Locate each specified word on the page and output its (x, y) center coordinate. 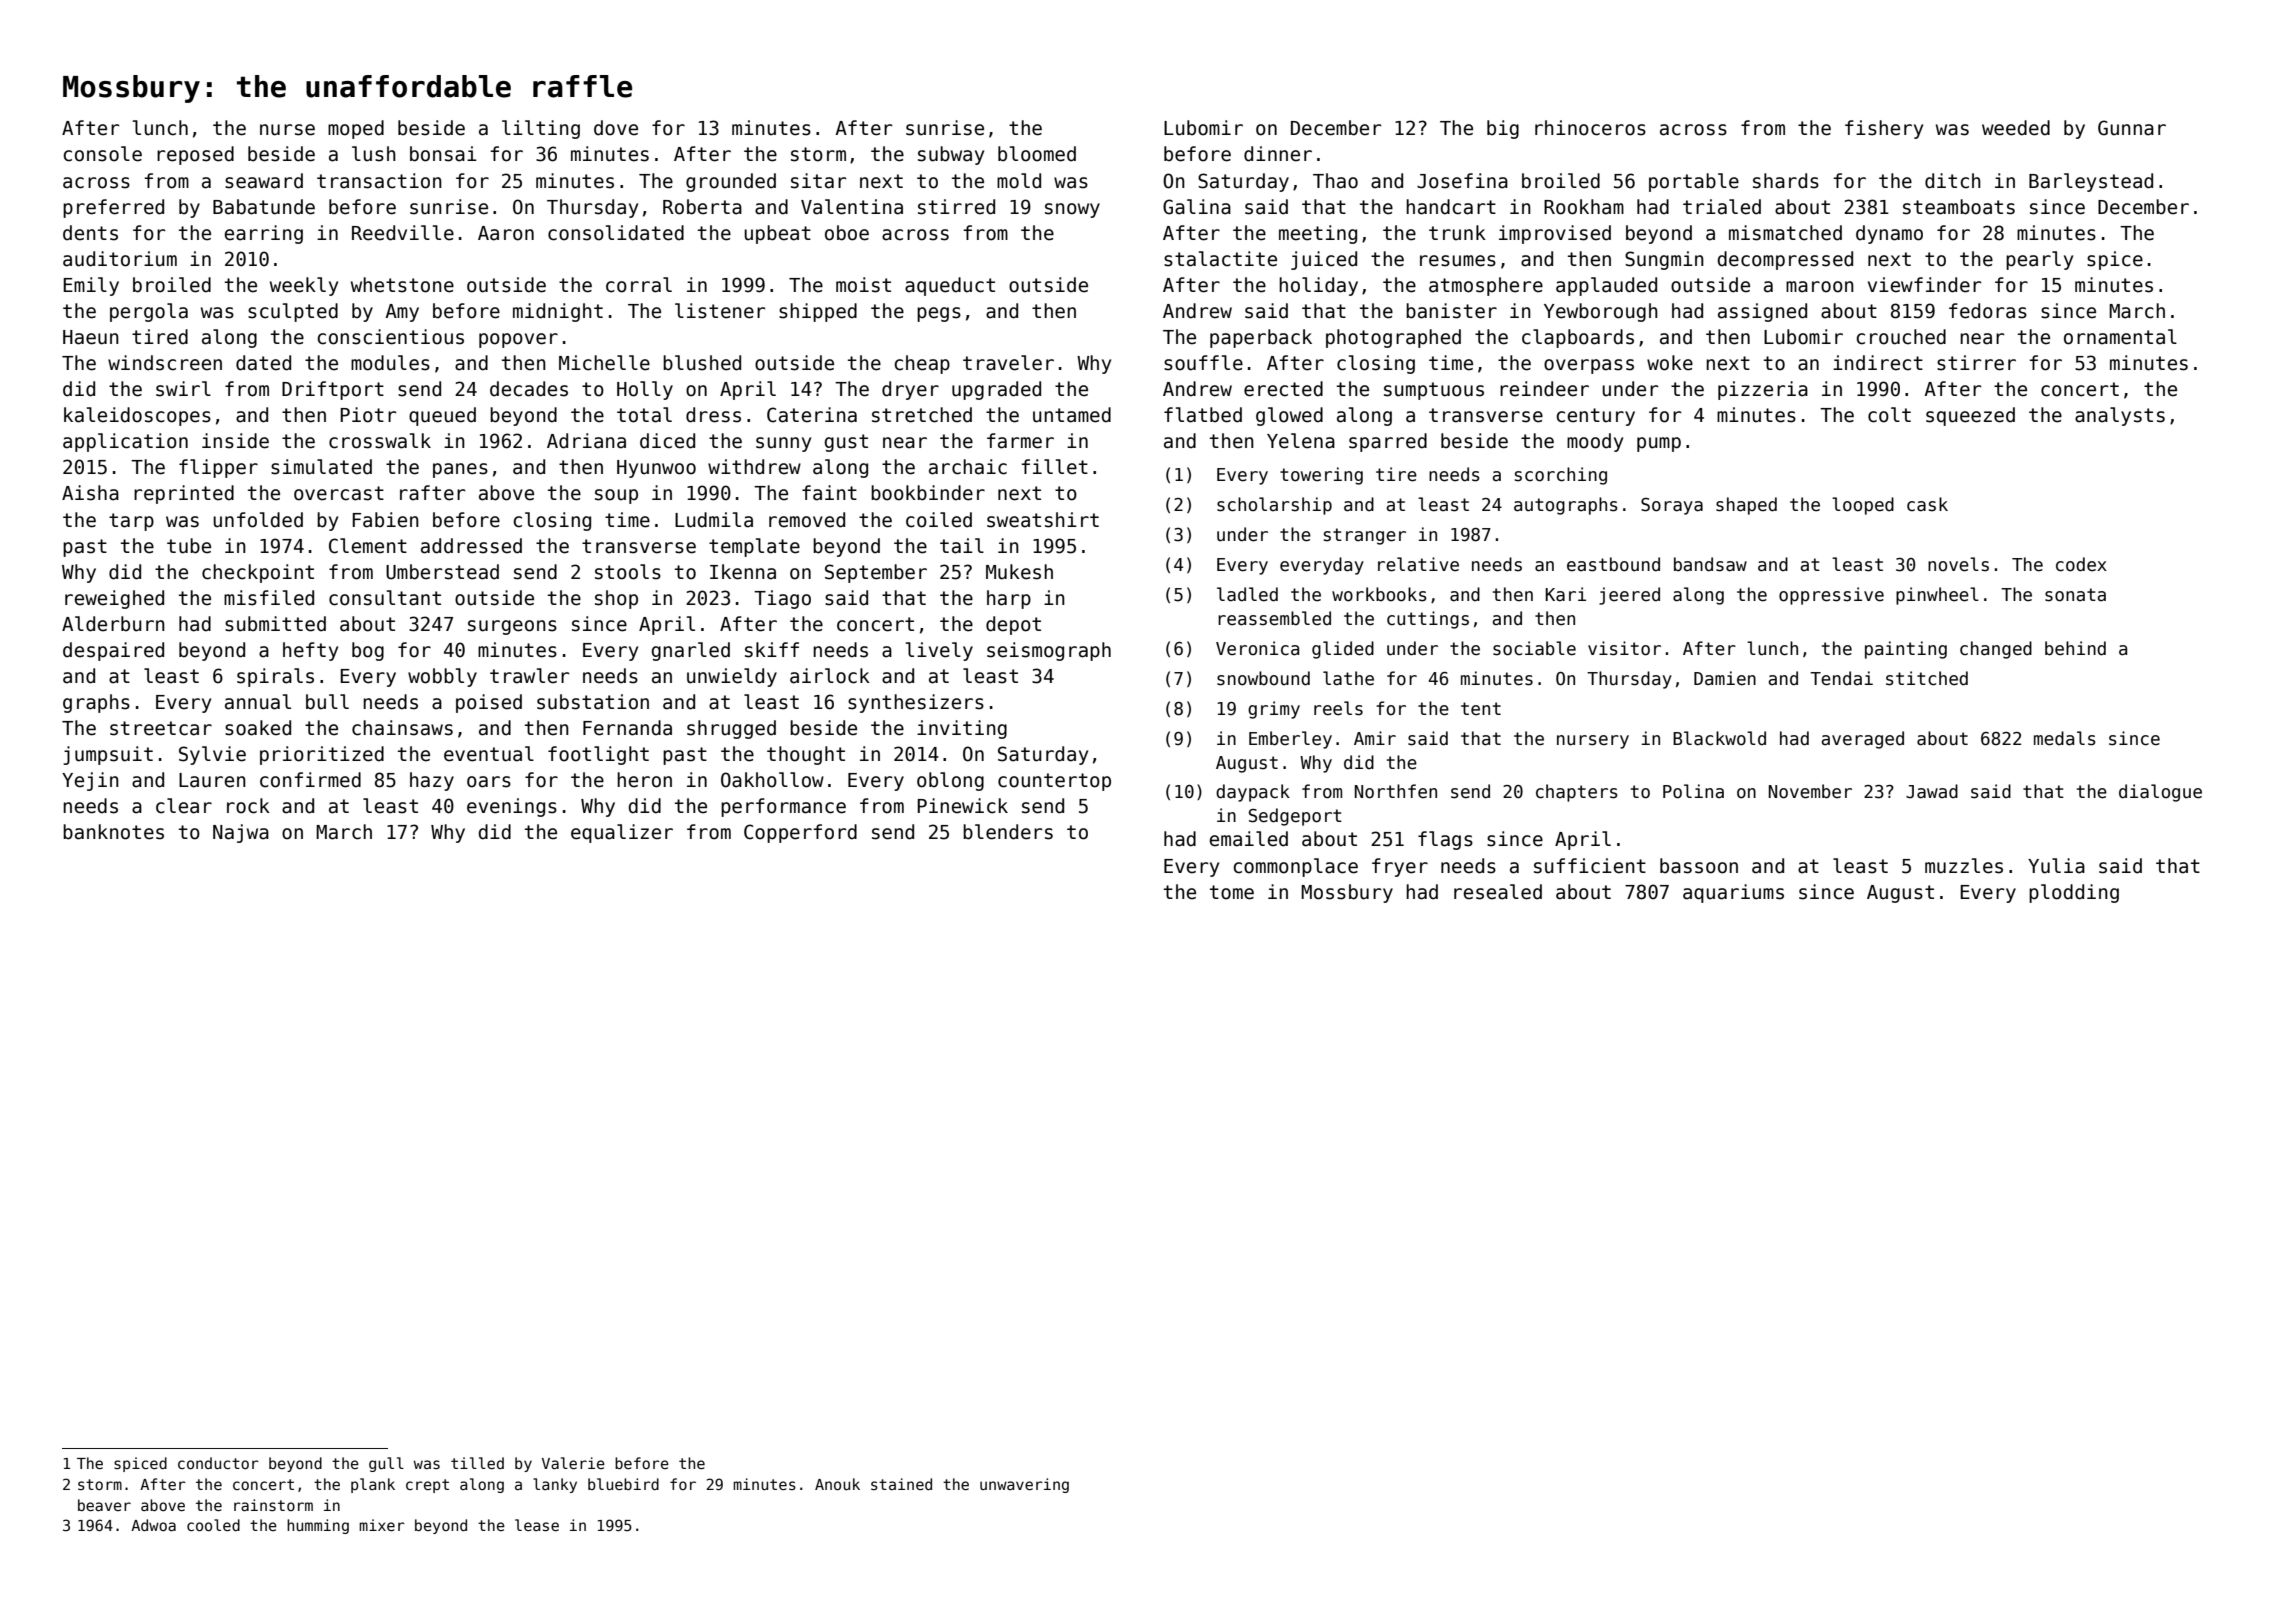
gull (386, 1464)
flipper (218, 468)
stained (901, 1484)
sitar (818, 181)
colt (1889, 415)
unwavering (1024, 1485)
